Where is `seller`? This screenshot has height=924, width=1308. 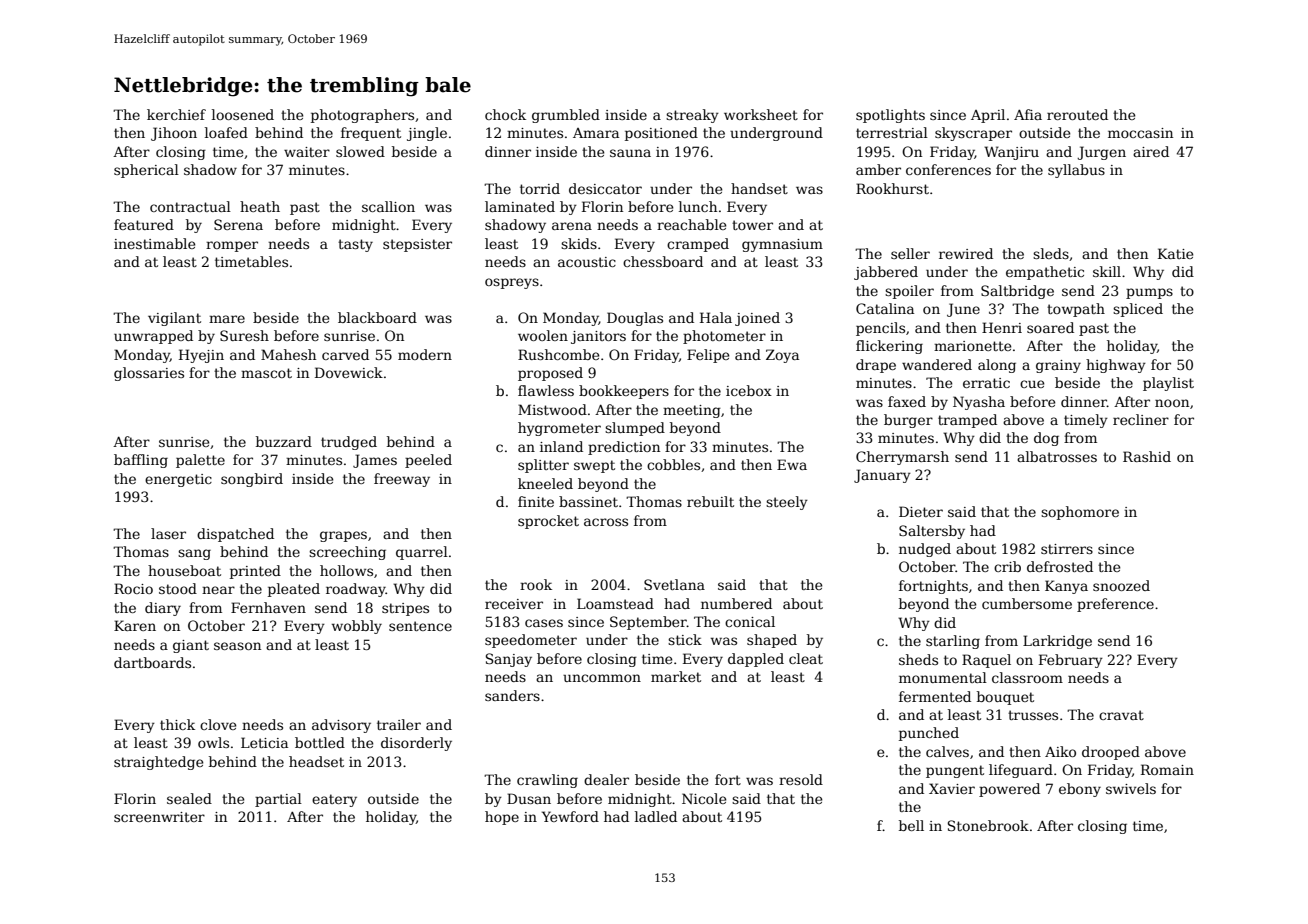 seller is located at coordinates (910, 253).
